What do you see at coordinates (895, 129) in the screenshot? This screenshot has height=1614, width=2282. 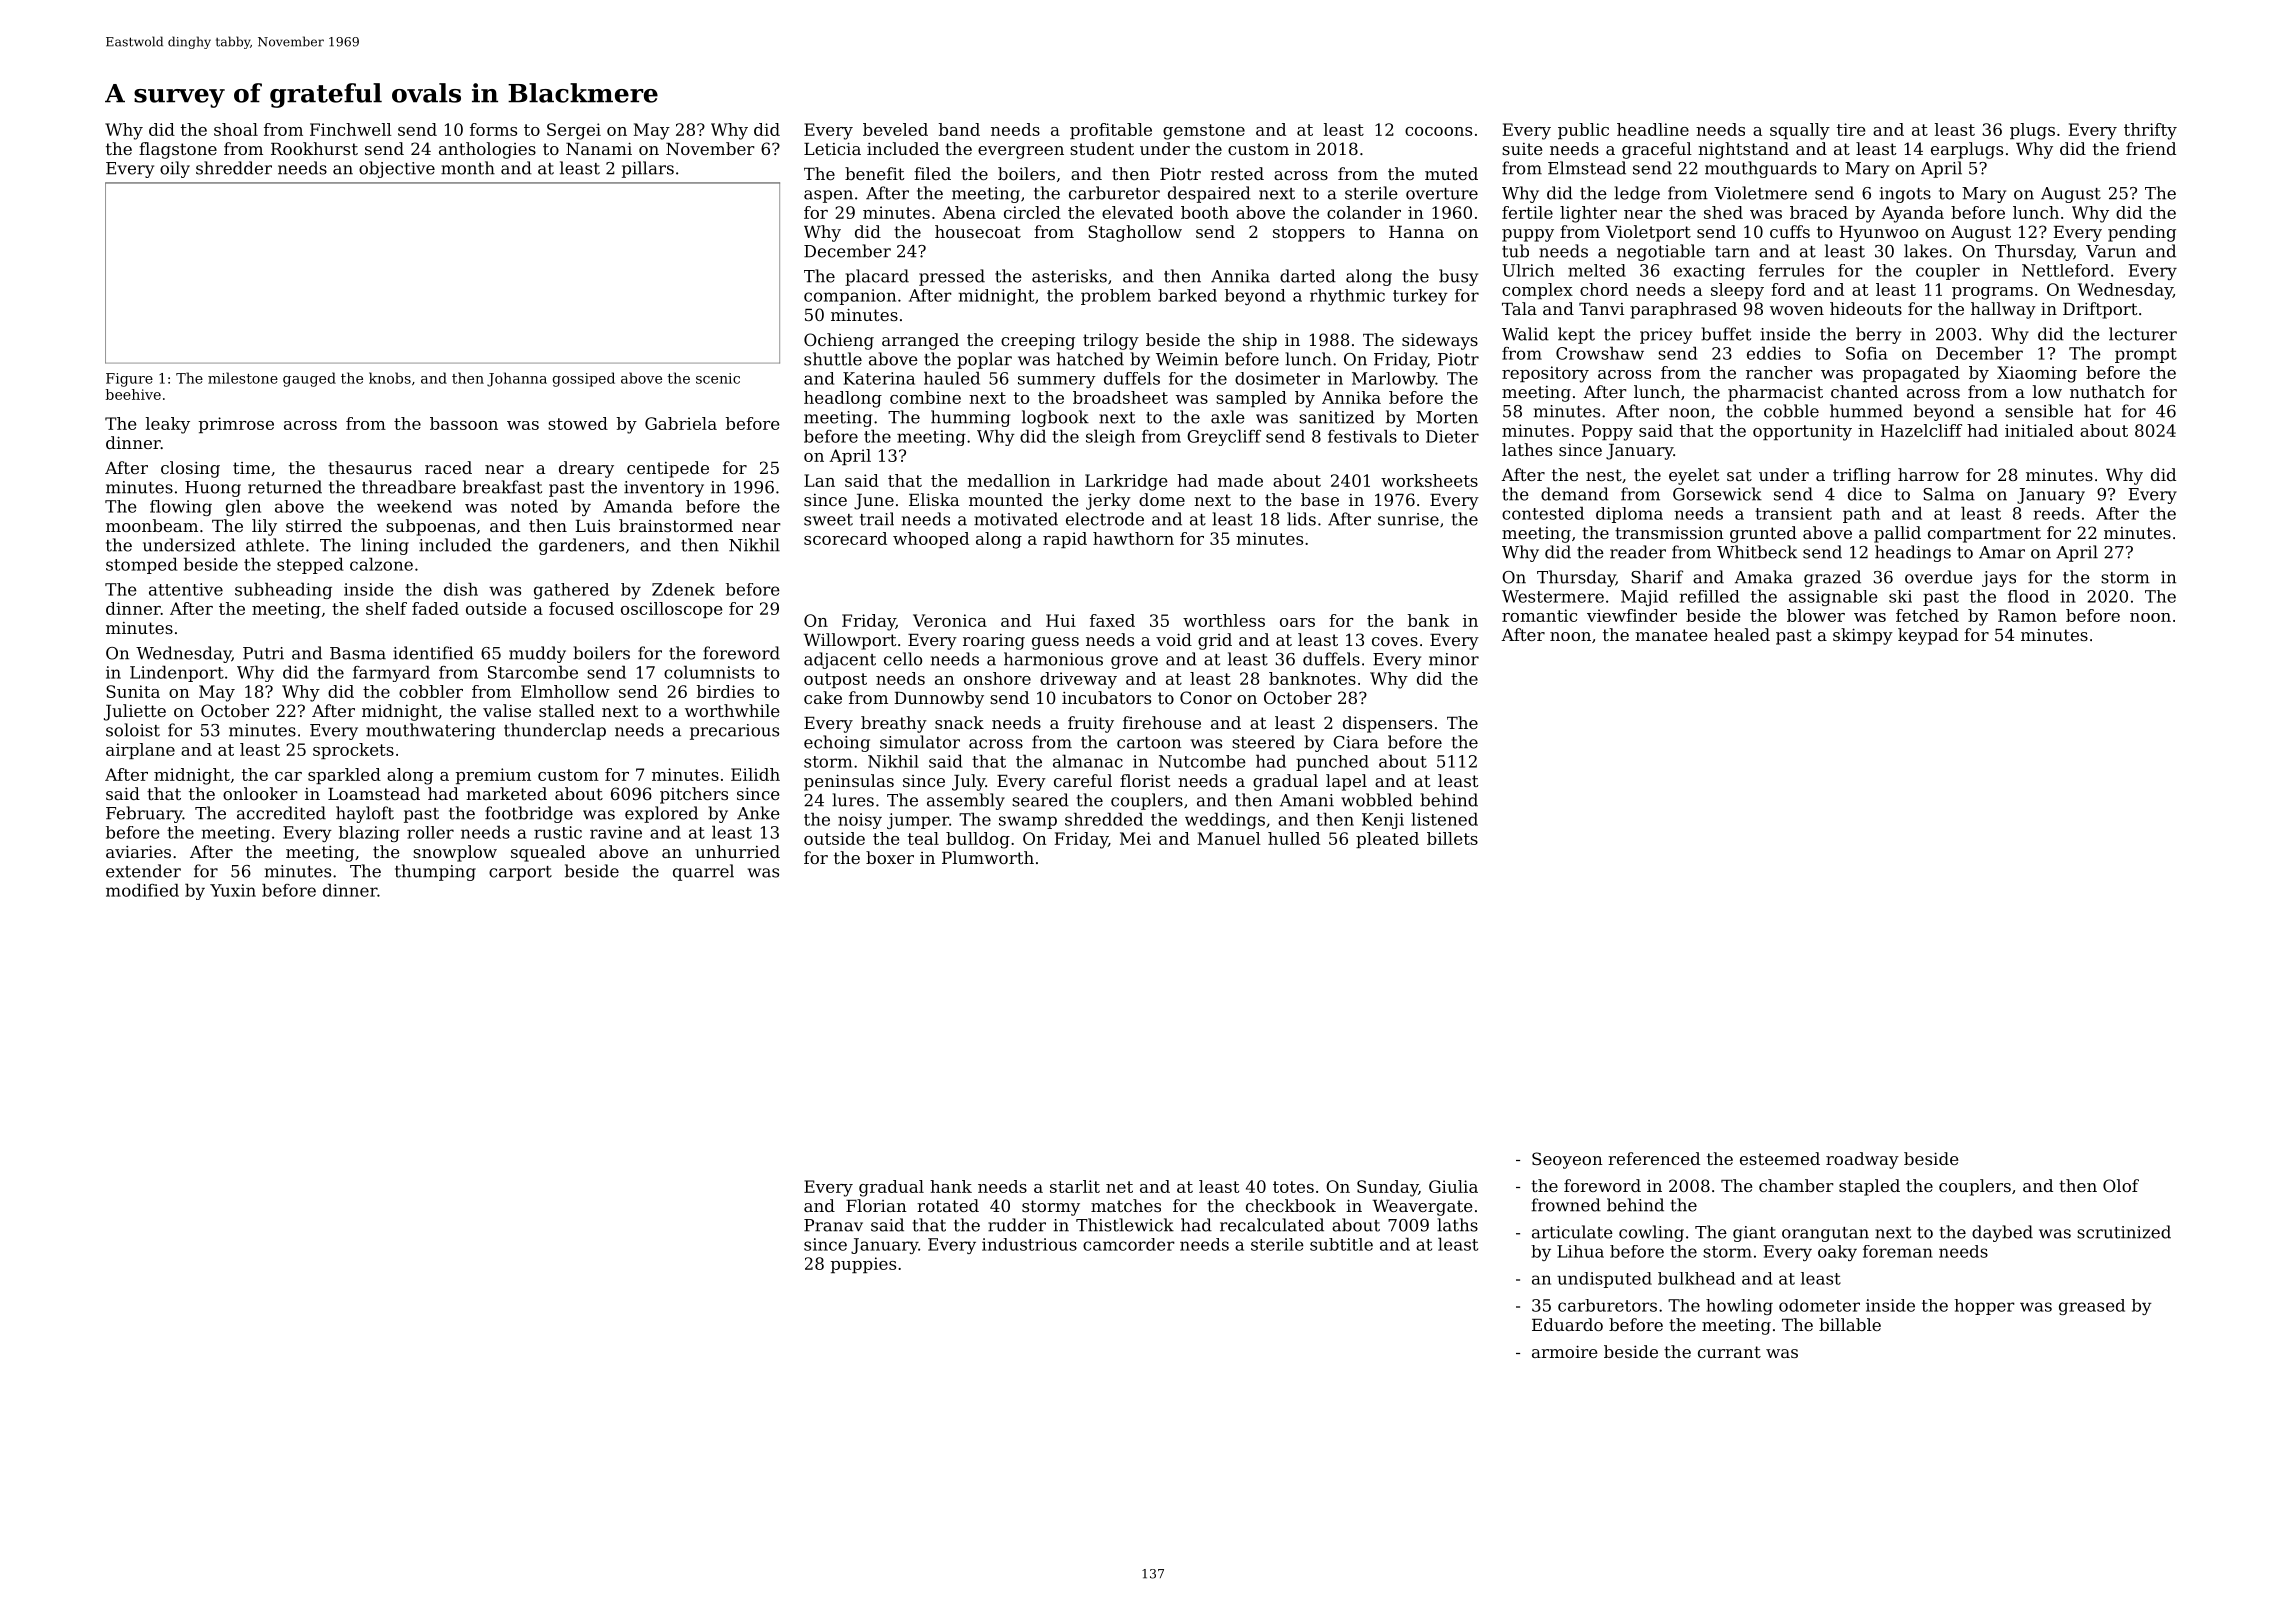 I see `beveled` at bounding box center [895, 129].
